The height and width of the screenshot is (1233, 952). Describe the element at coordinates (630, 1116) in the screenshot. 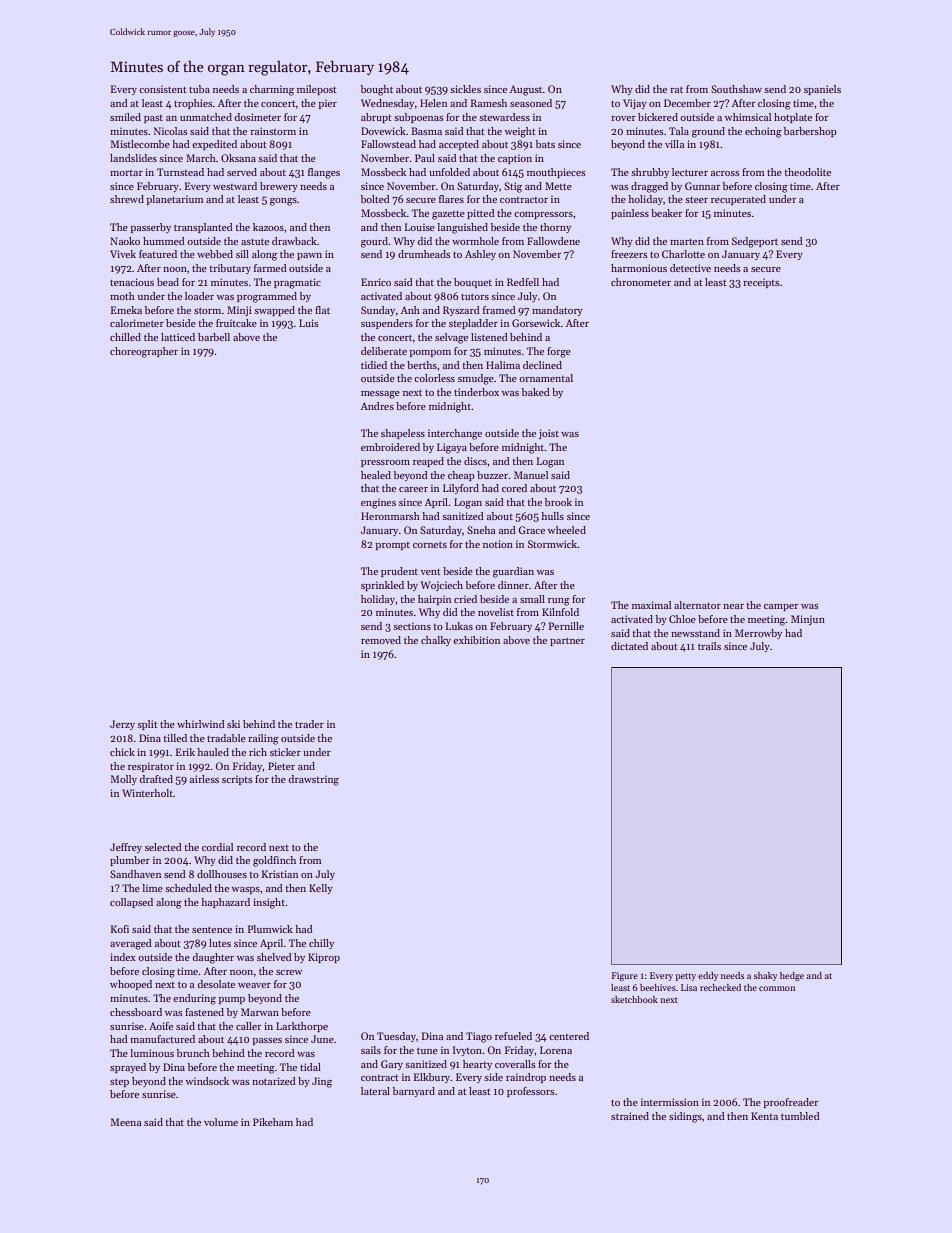

I see `strained` at that location.
